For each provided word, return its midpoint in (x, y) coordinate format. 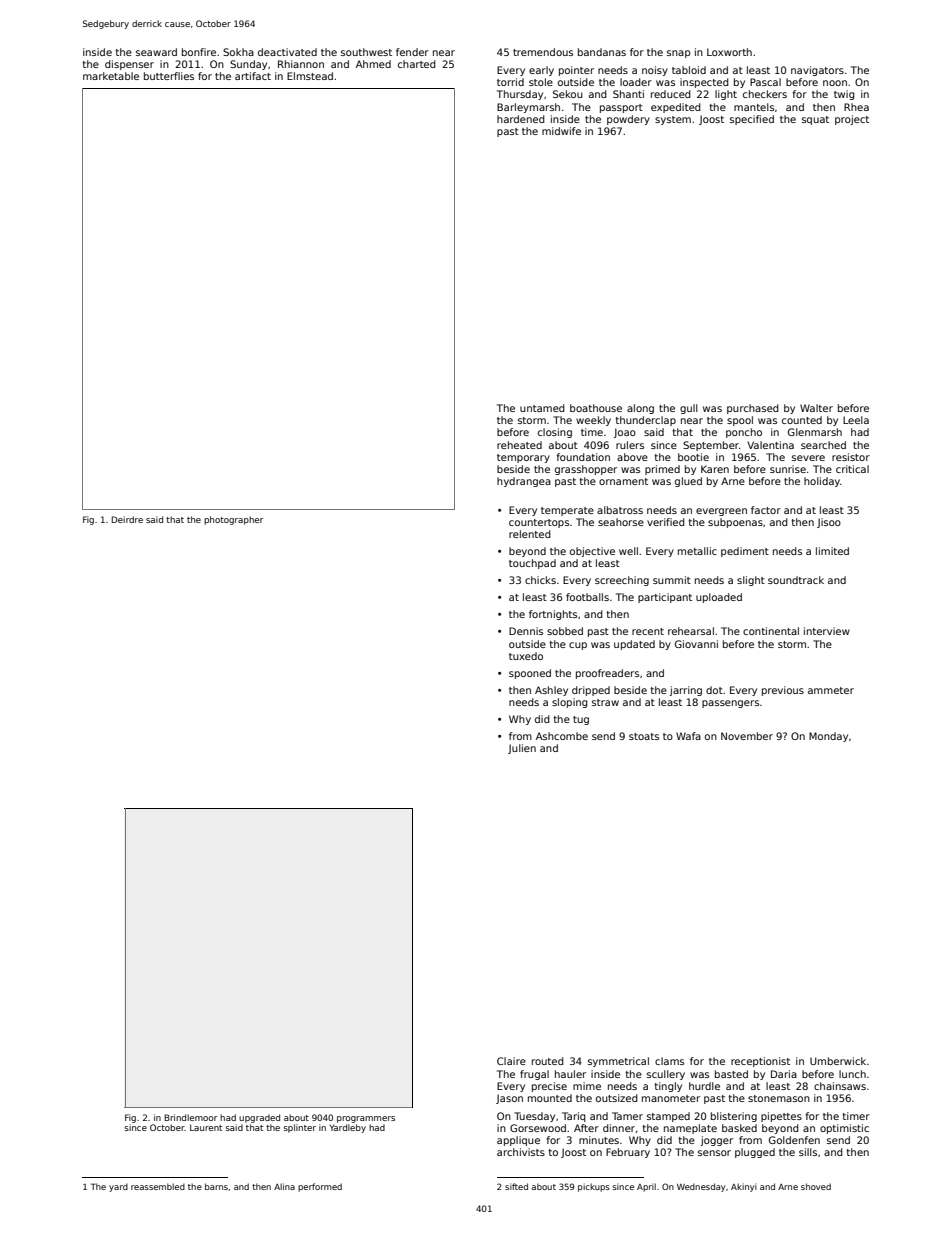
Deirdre (127, 519)
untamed (542, 408)
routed (548, 1061)
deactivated (287, 52)
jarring (686, 691)
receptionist (760, 1062)
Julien (522, 749)
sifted (516, 1186)
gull (689, 409)
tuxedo (526, 656)
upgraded (259, 1118)
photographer (233, 520)
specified (752, 120)
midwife (561, 131)
